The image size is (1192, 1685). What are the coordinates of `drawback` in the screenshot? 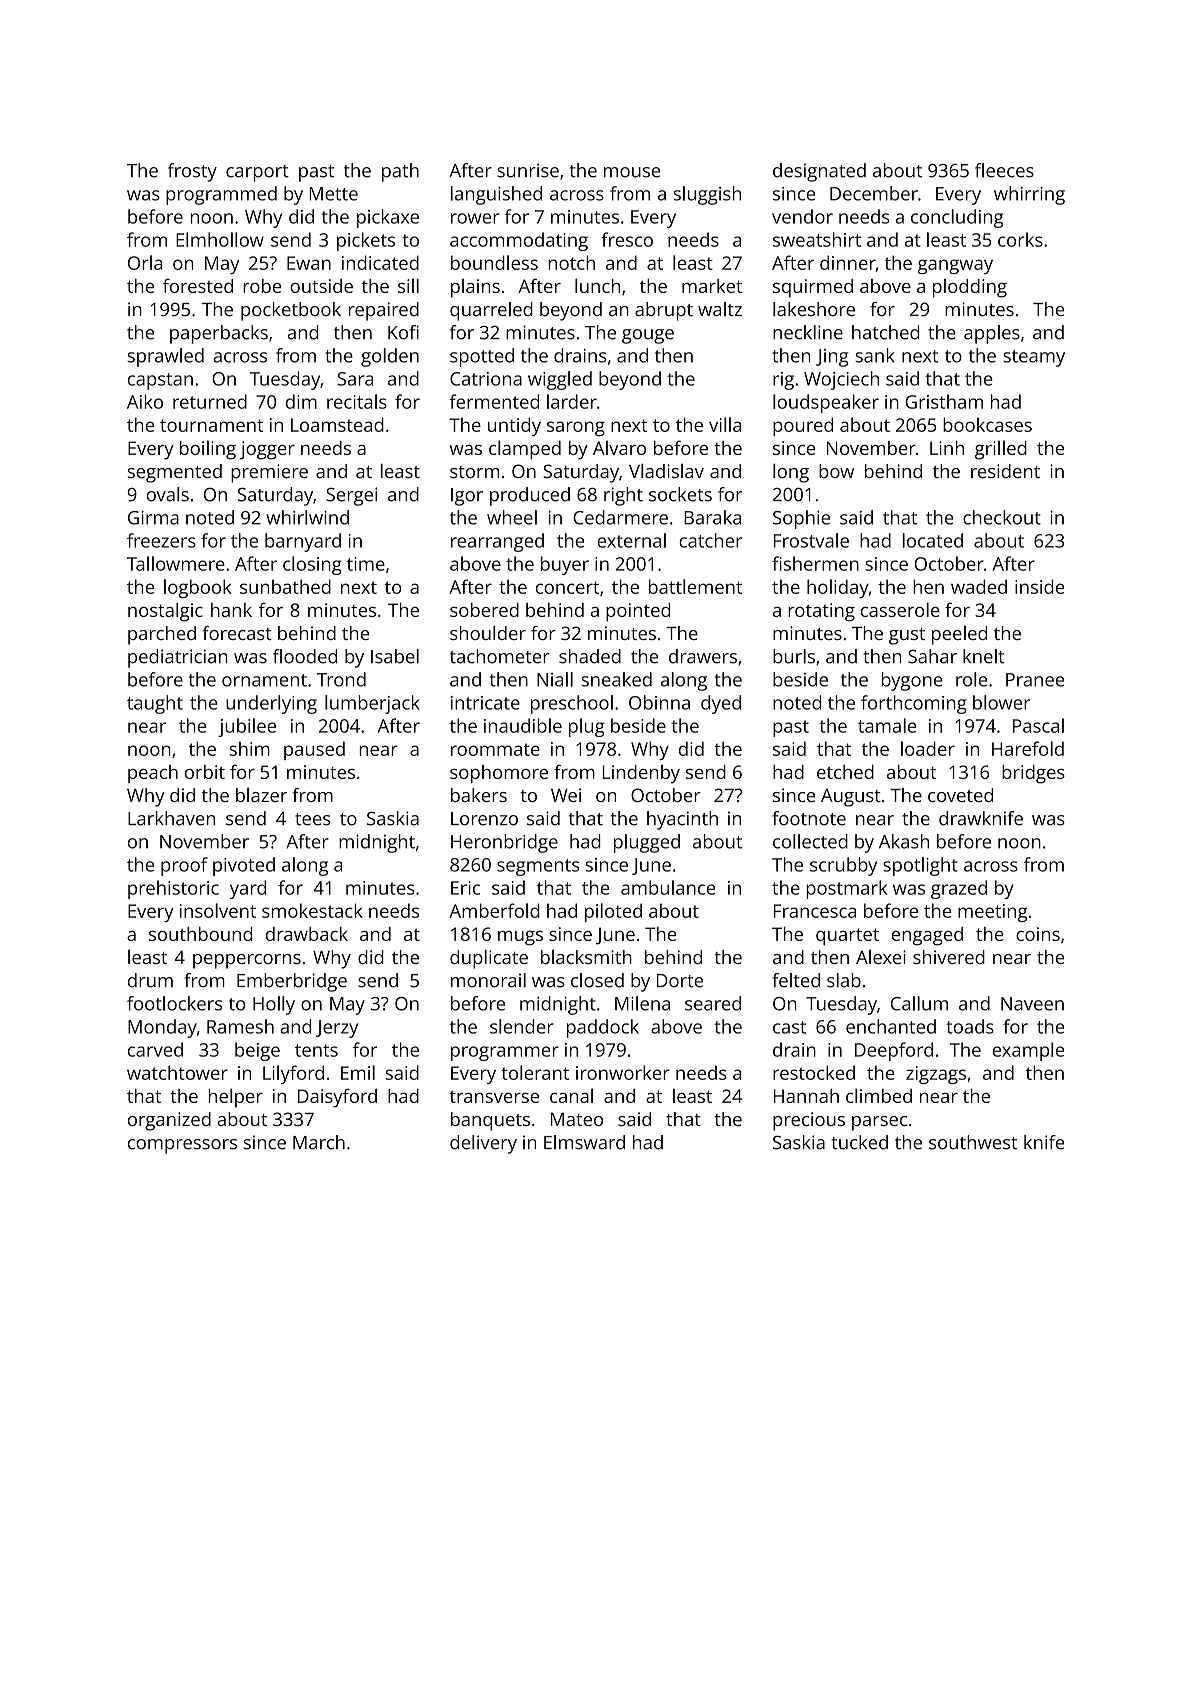 It's located at (307, 934).
